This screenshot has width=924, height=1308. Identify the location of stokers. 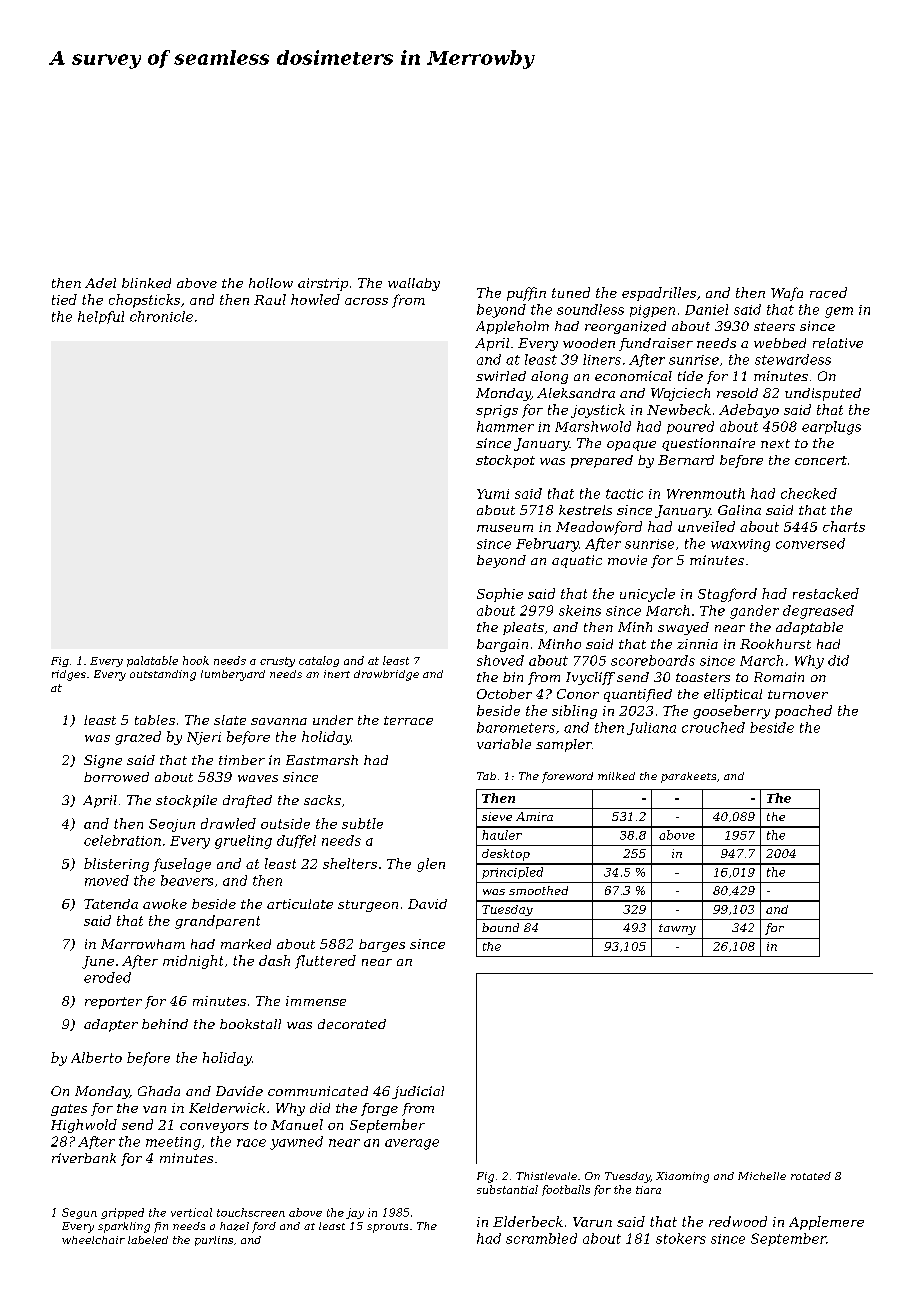
(681, 1238).
